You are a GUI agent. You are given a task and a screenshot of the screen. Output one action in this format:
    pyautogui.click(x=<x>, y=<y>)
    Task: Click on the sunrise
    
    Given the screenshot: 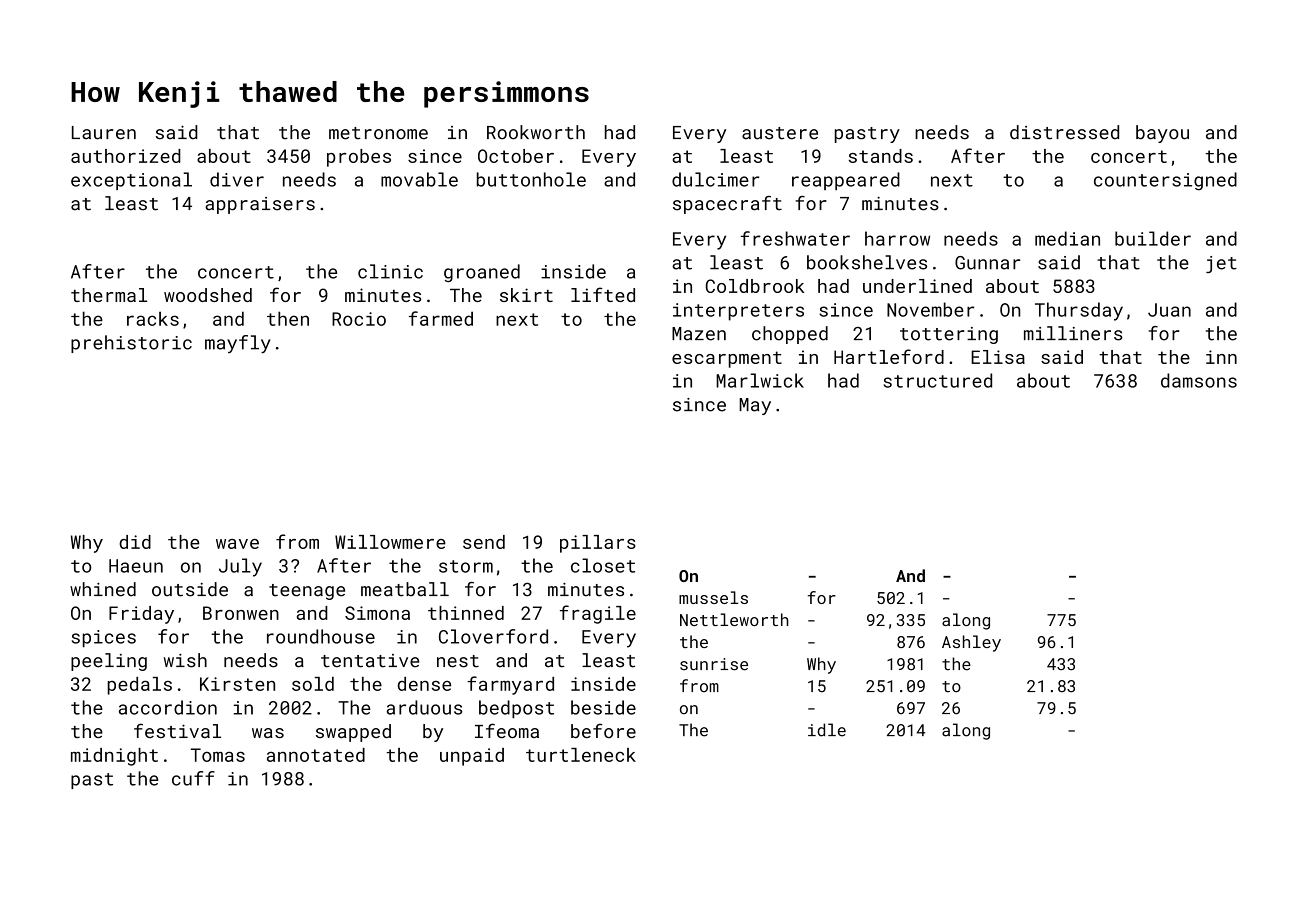 What is the action you would take?
    pyautogui.click(x=714, y=664)
